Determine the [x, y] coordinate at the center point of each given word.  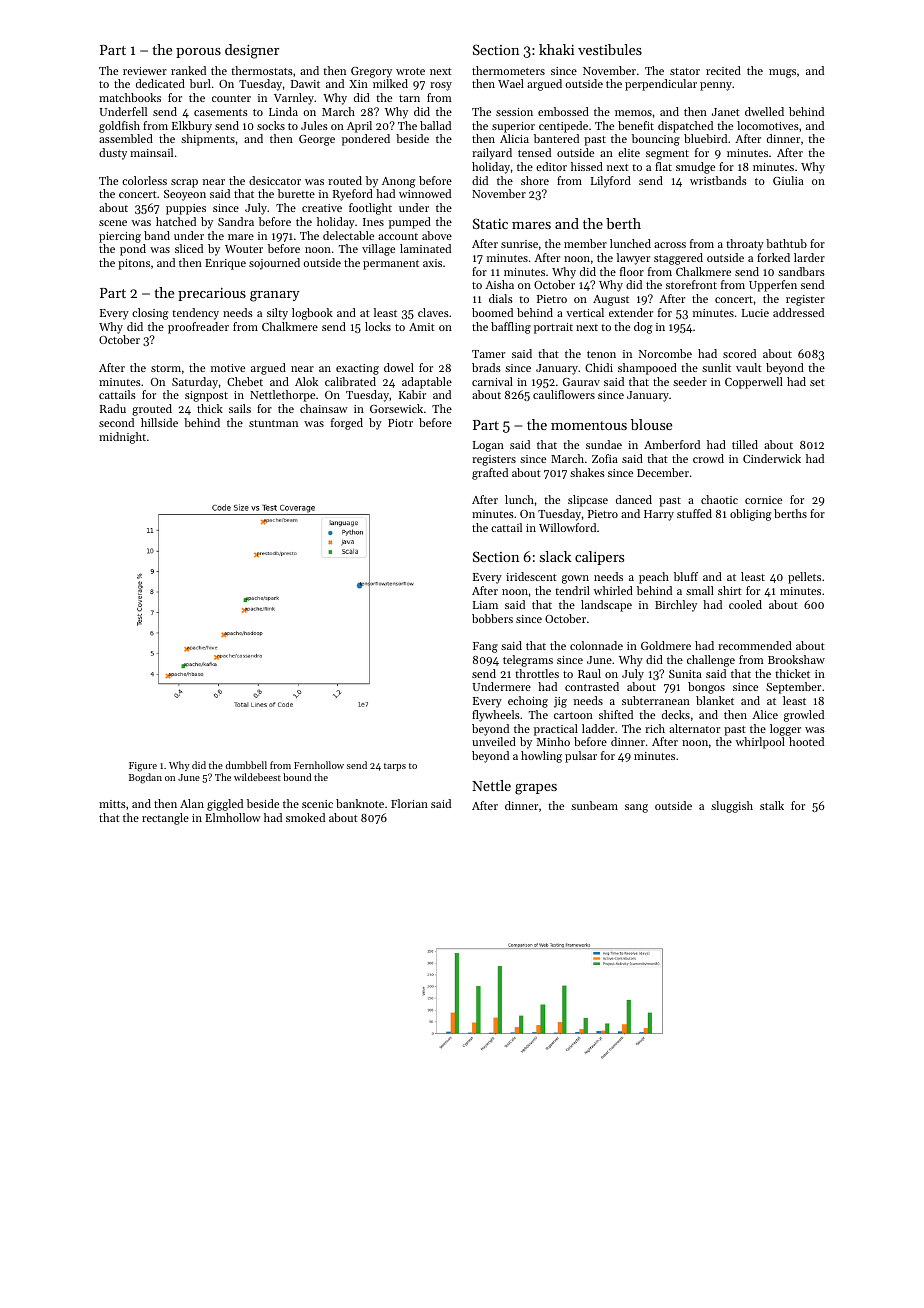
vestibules [610, 49]
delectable [348, 235]
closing [150, 314]
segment [667, 155]
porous [198, 53]
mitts [112, 804]
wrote [410, 71]
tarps [395, 767]
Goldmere [666, 645]
